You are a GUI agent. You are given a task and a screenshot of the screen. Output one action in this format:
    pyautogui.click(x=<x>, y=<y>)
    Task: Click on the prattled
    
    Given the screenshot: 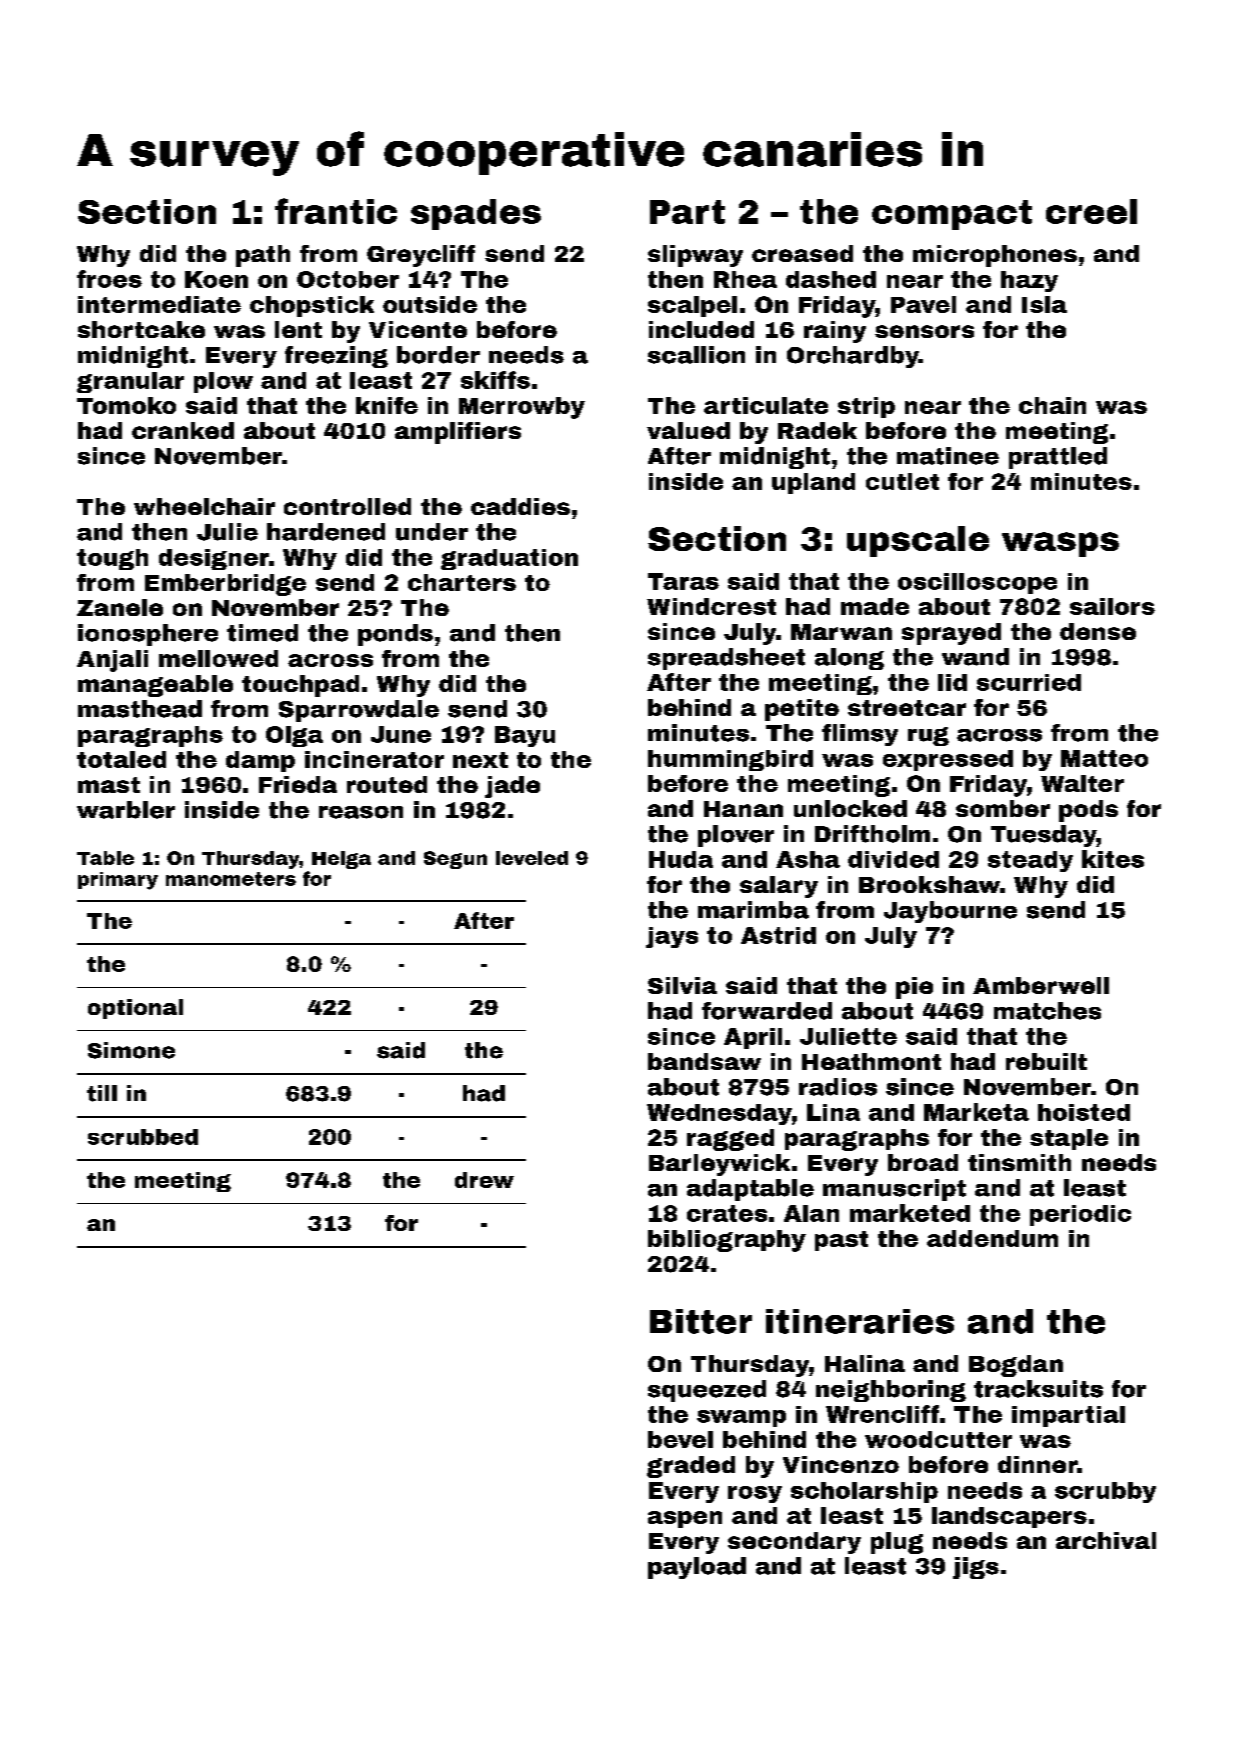 What is the action you would take?
    pyautogui.click(x=1058, y=458)
